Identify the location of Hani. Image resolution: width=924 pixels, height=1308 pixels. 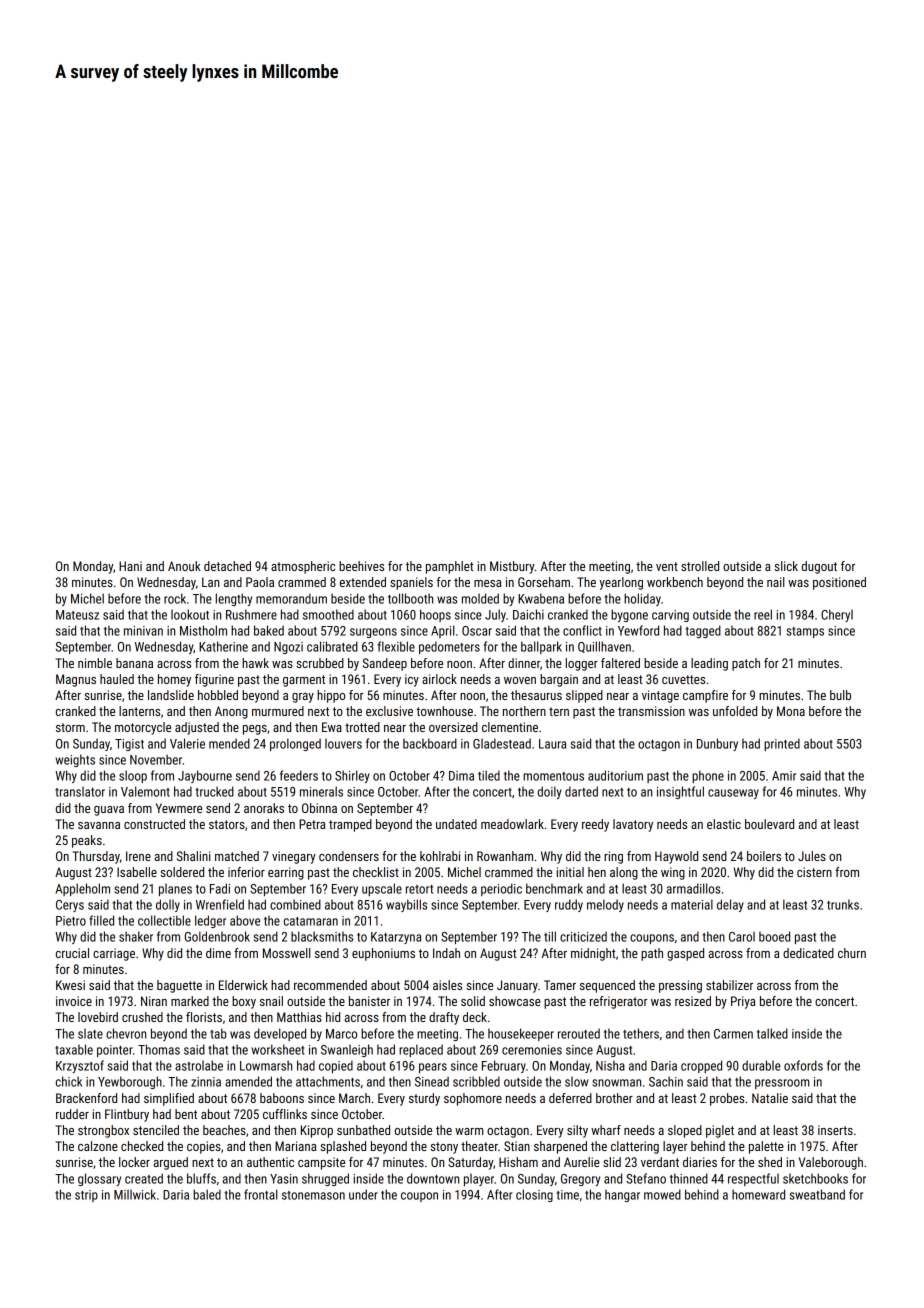
(130, 566).
